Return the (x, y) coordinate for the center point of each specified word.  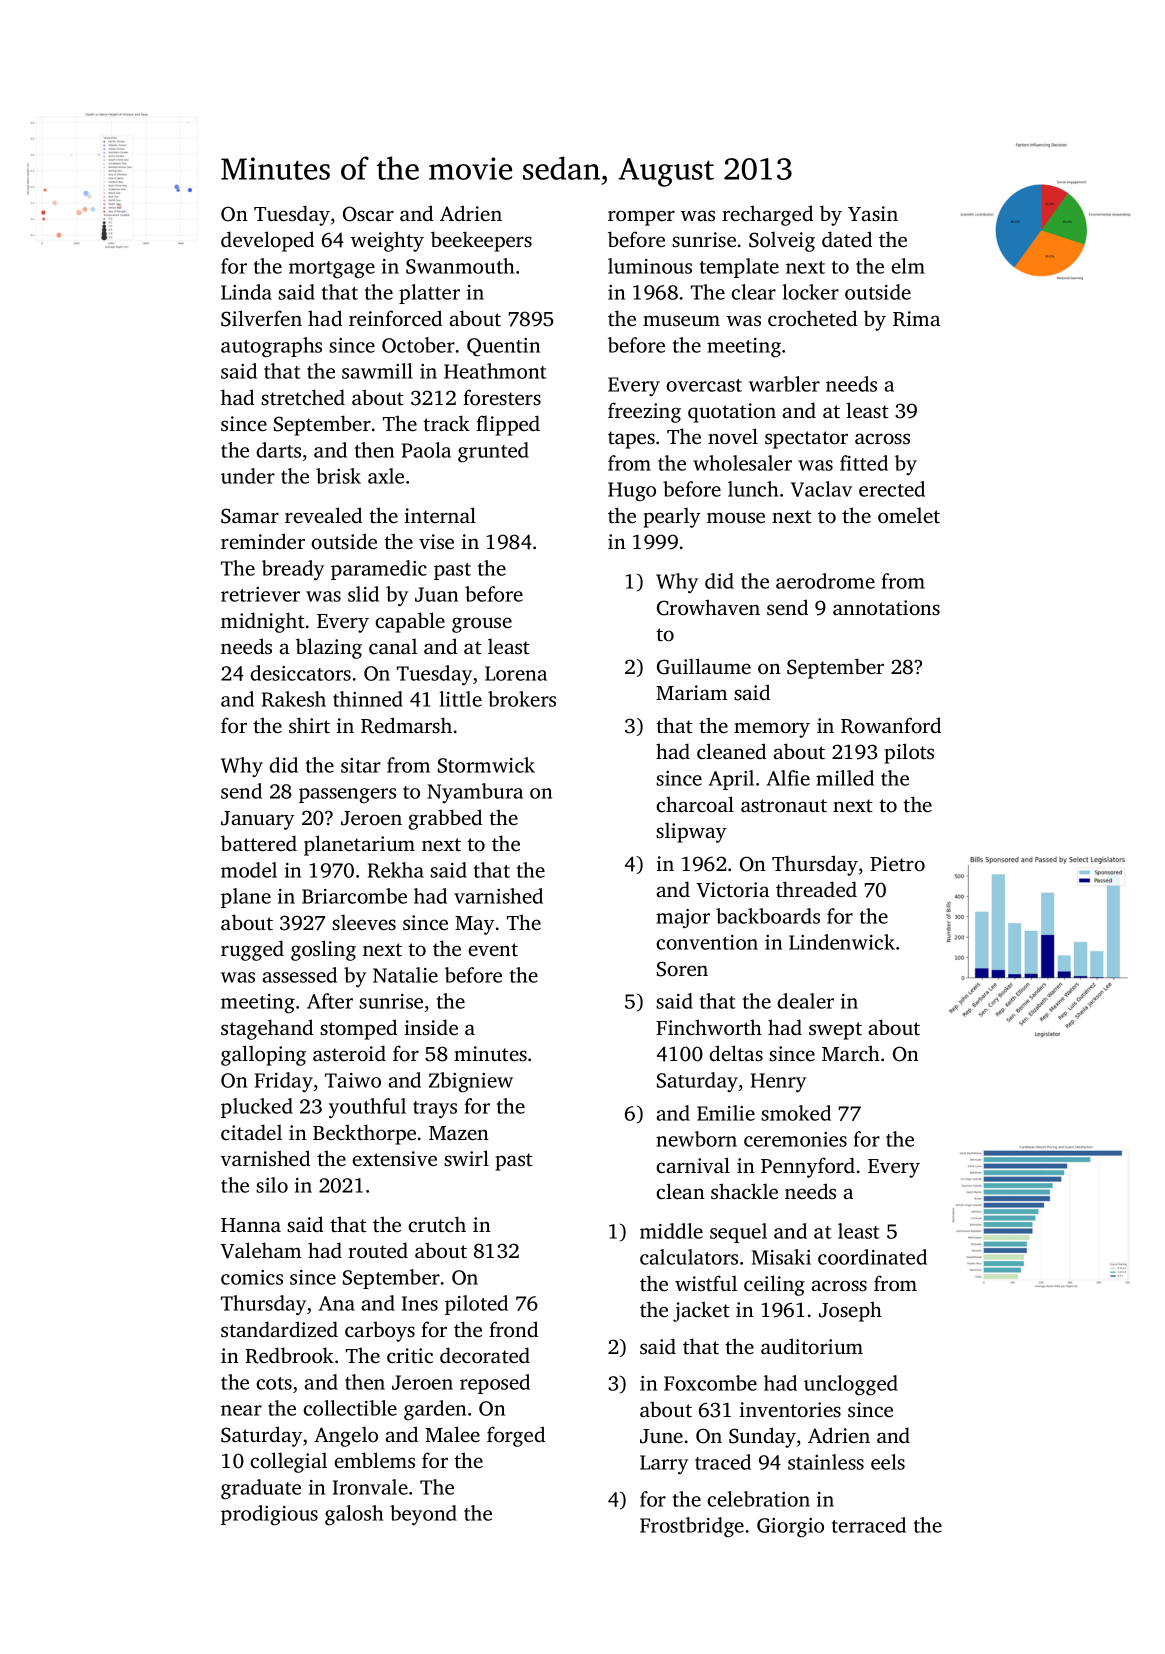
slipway (691, 832)
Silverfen (261, 318)
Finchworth (709, 1027)
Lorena (516, 673)
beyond (423, 1515)
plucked (257, 1108)
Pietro (897, 863)
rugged (252, 950)
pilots (909, 753)
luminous (650, 266)
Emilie (726, 1113)
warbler (784, 384)
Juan (436, 594)
